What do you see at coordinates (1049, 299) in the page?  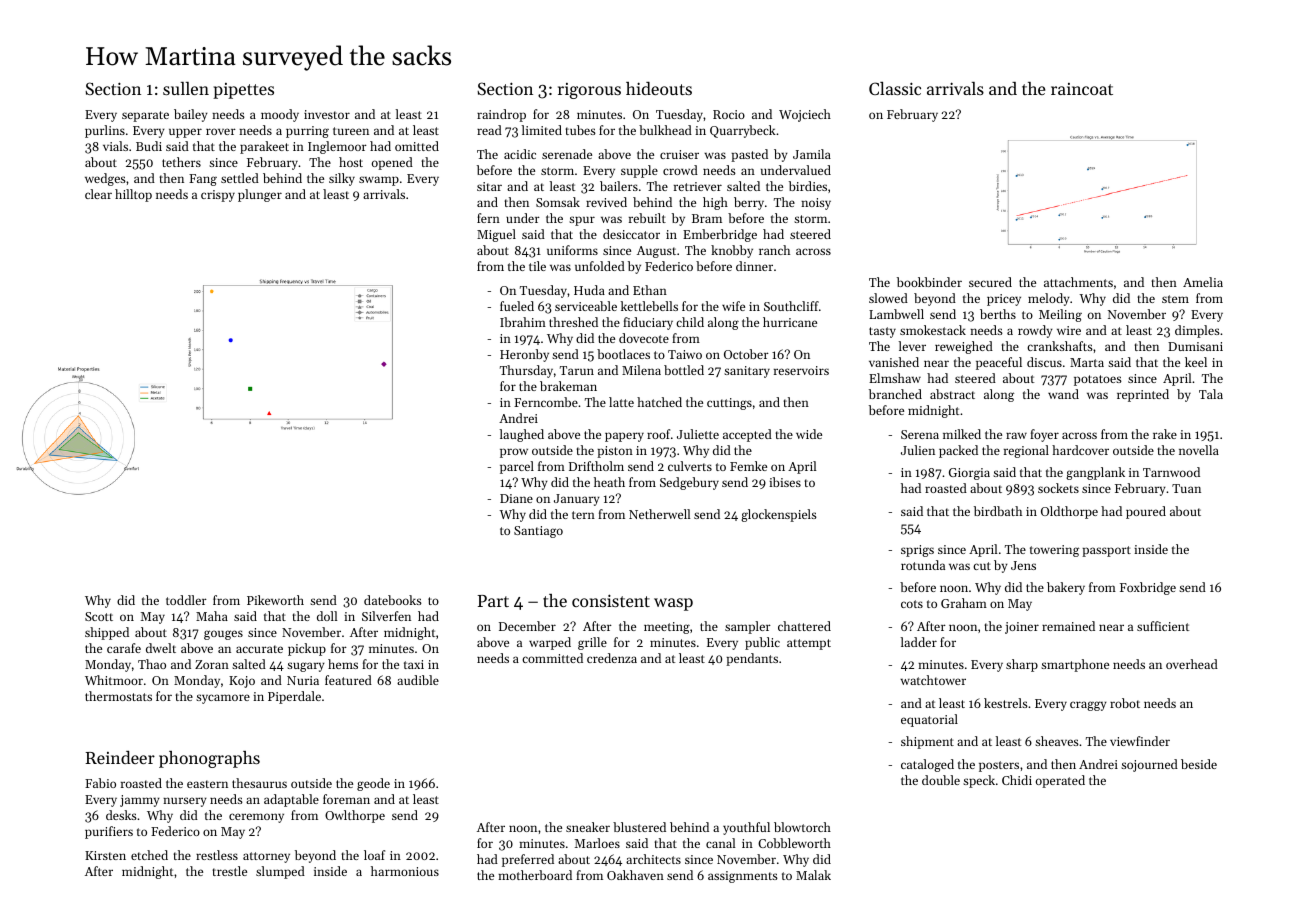 I see `melody` at bounding box center [1049, 299].
